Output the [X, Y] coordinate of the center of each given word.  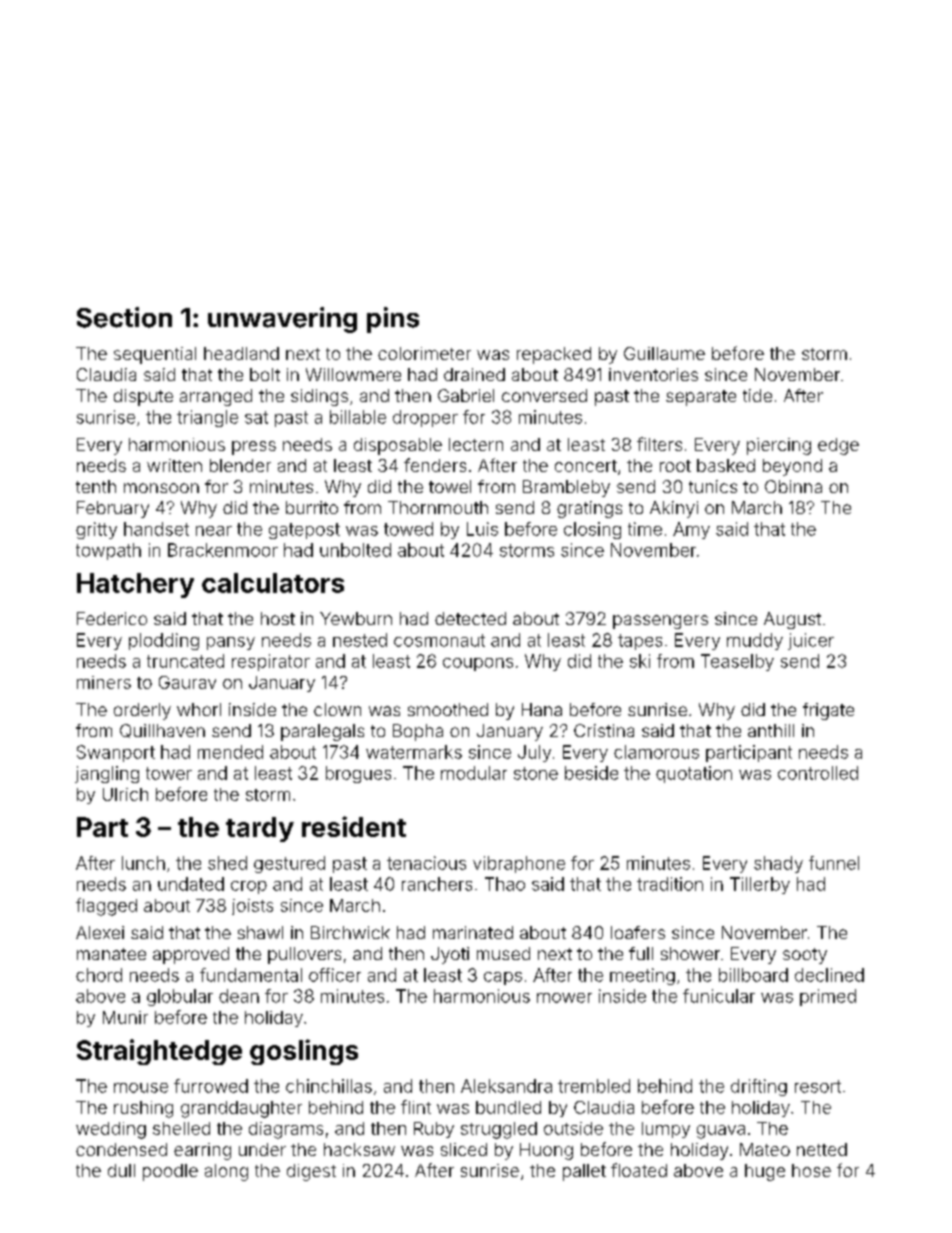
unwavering [282, 320]
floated [639, 1170]
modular [474, 773]
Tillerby [760, 885]
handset [156, 529]
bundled [508, 1107]
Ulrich [125, 794]
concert [586, 466]
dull [121, 1170]
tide [757, 395]
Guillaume [664, 353]
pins [393, 320]
